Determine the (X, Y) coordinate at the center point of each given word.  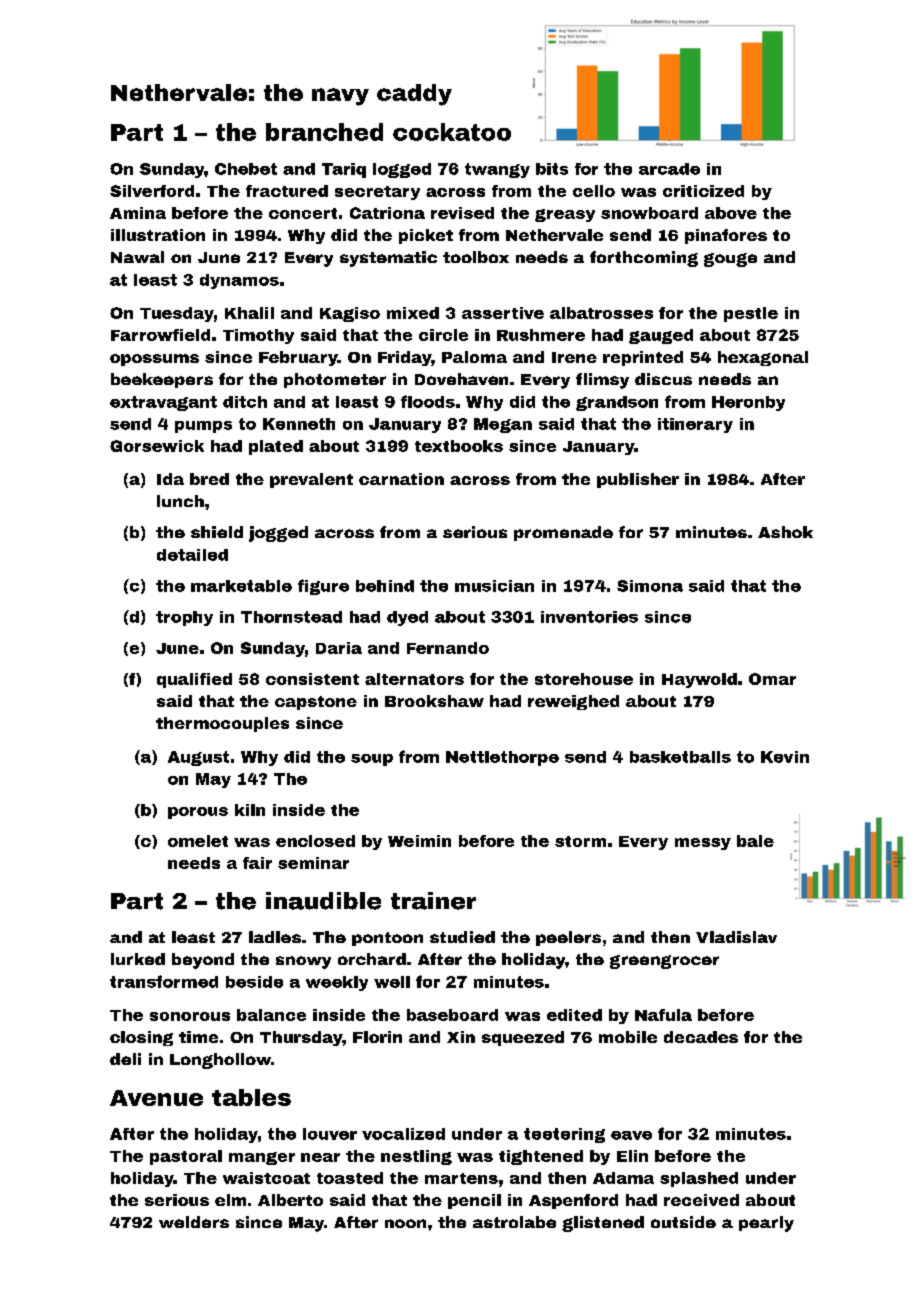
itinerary (695, 425)
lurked (138, 959)
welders (194, 1222)
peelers (568, 938)
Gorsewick (157, 446)
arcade (669, 169)
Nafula (663, 1015)
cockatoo (452, 132)
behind (385, 586)
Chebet (246, 169)
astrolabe (514, 1222)
